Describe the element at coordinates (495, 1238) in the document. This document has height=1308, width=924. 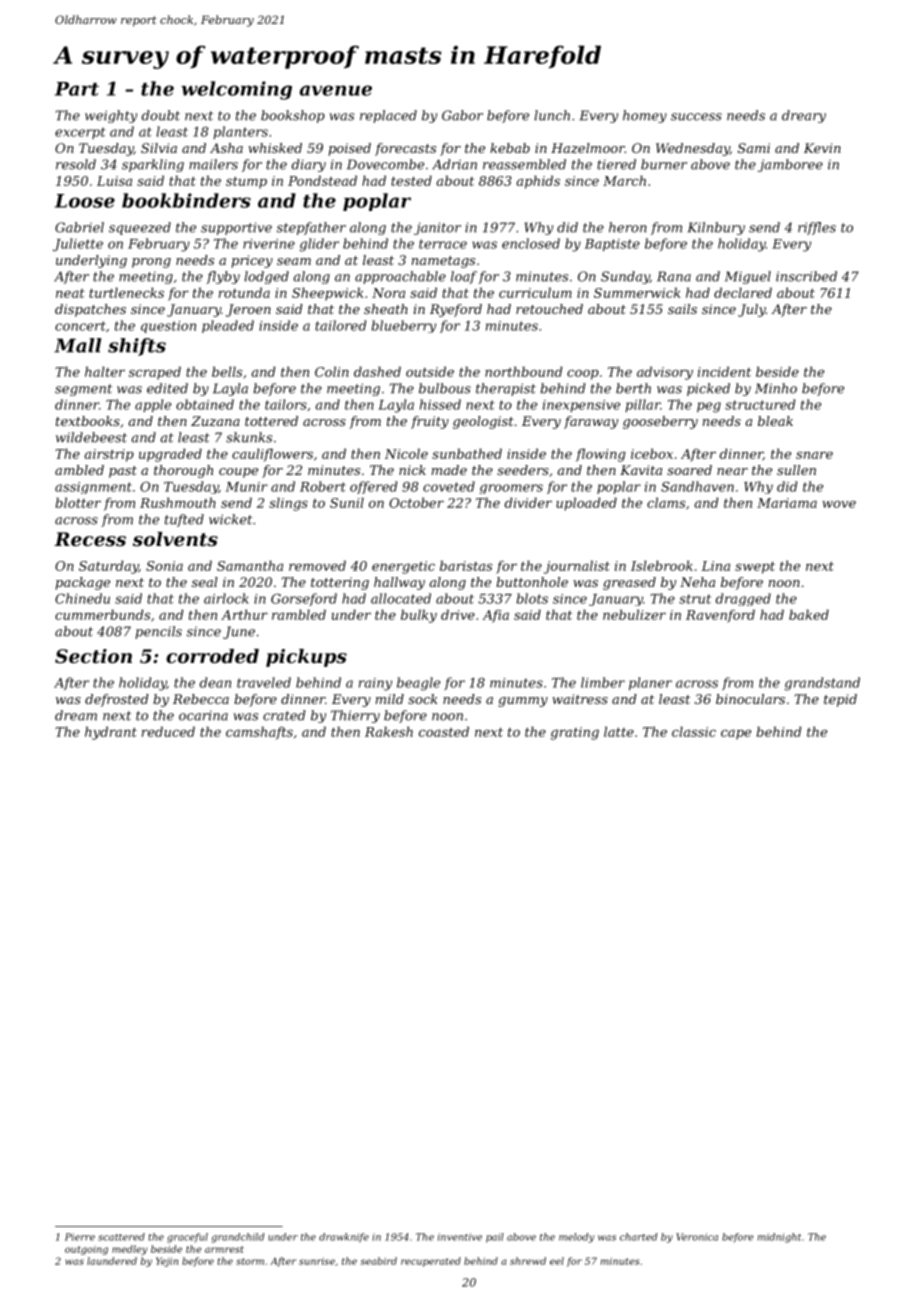
I see `pail` at that location.
